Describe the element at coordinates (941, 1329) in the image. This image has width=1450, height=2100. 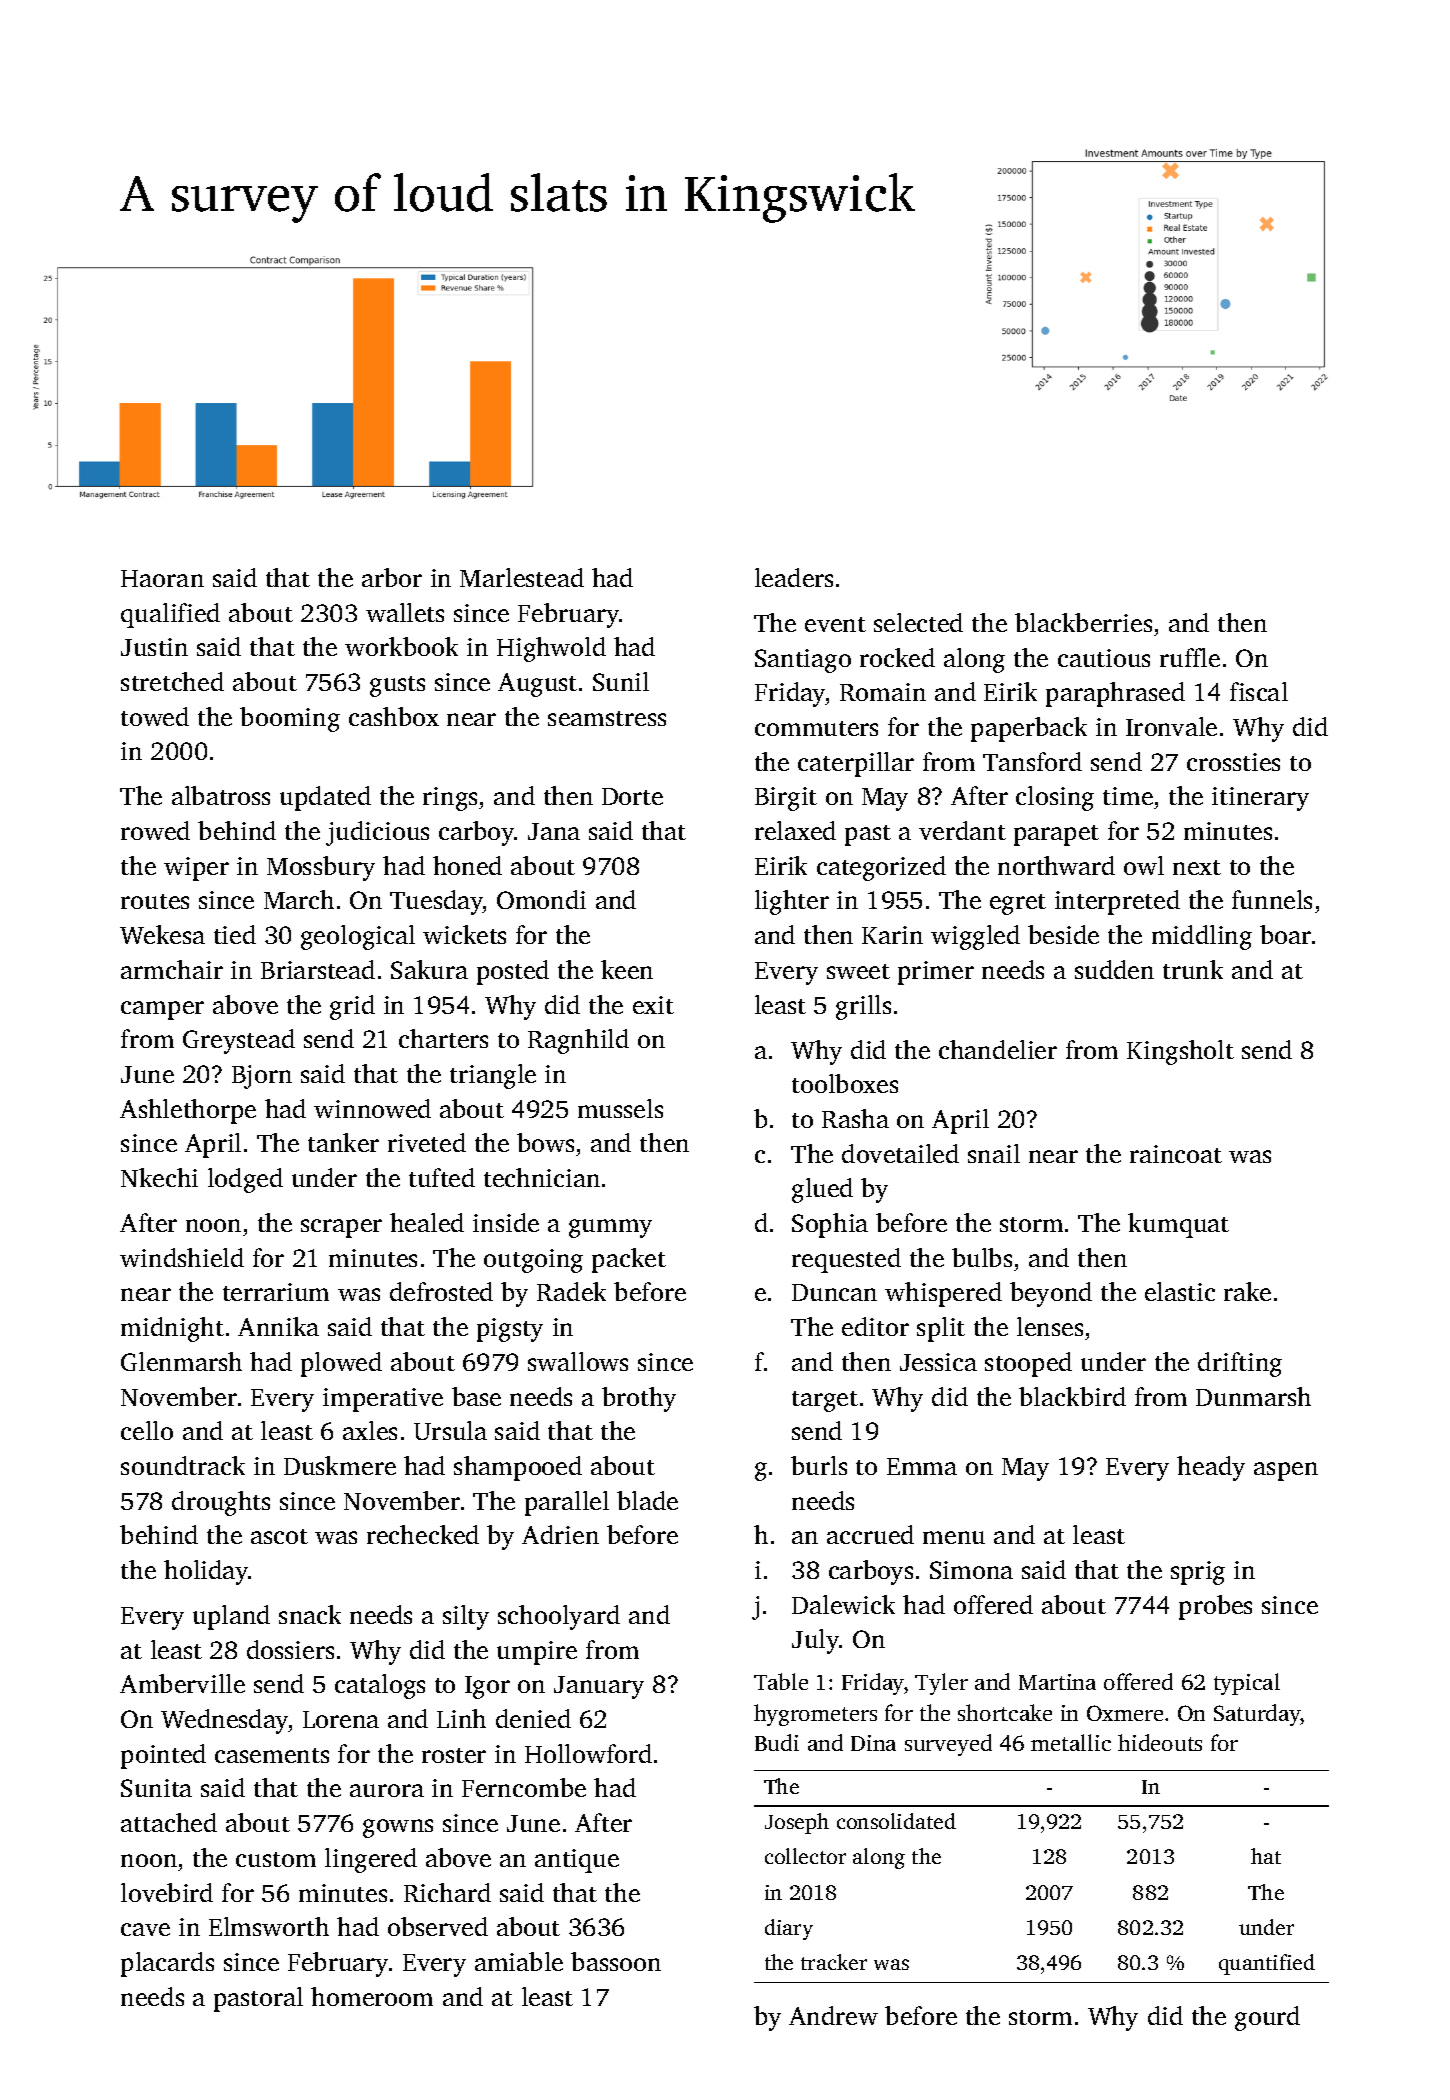
I see `split` at that location.
